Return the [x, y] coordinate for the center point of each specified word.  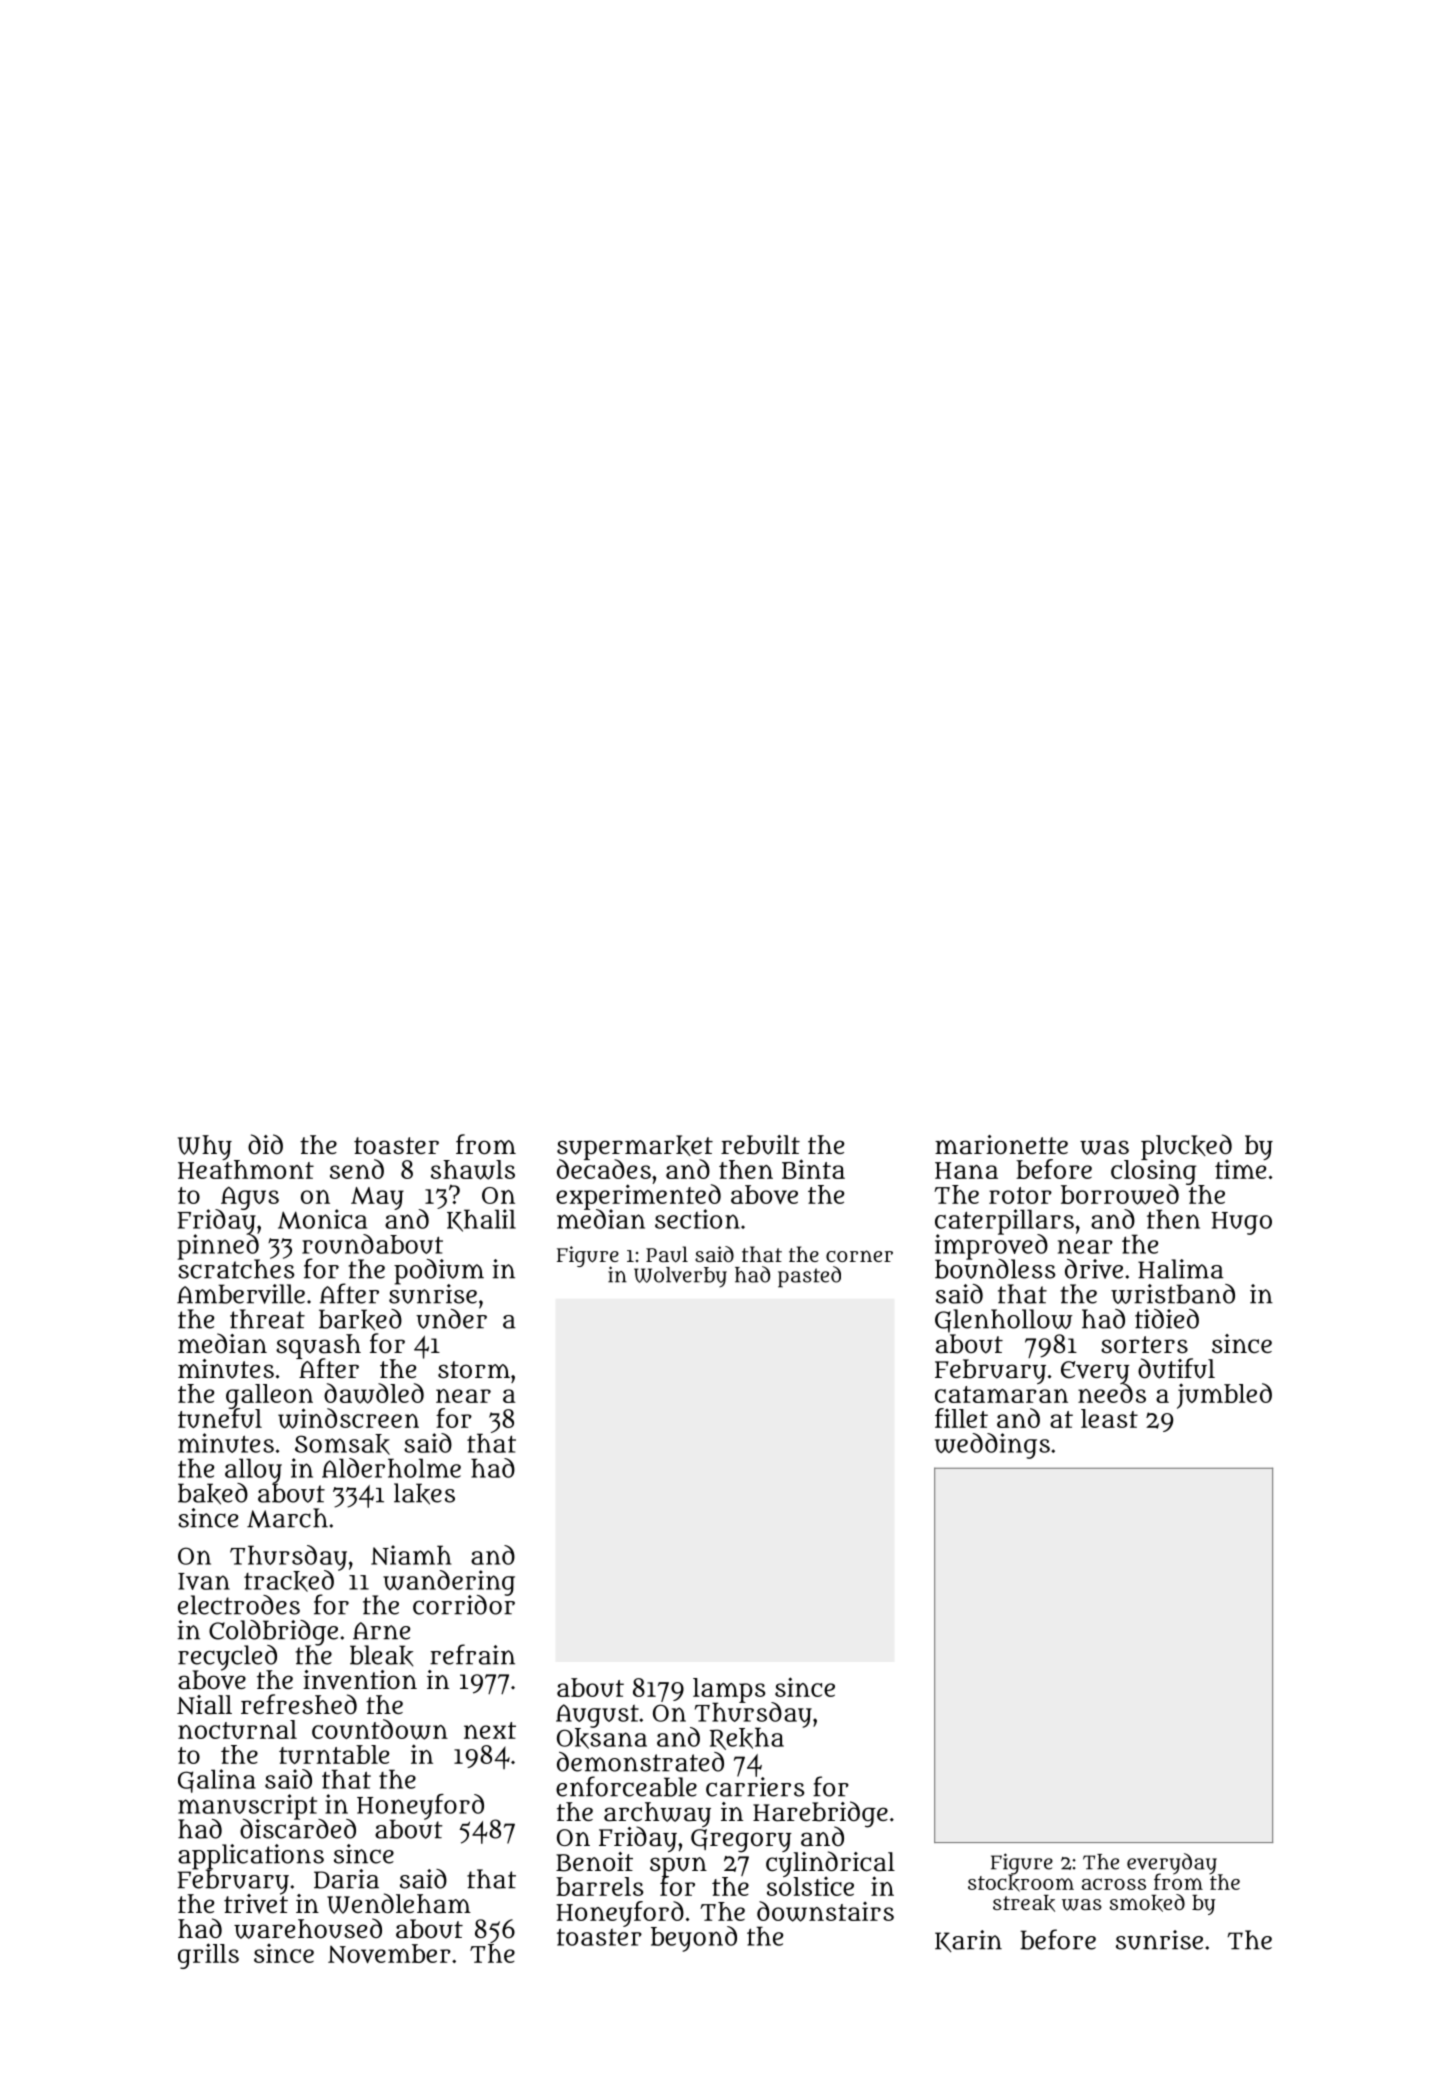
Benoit [594, 1862]
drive [1094, 1269]
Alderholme [391, 1468]
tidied [1167, 1319]
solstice [810, 1886]
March [287, 1518]
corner [859, 1256]
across [1114, 1884]
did [265, 1144]
